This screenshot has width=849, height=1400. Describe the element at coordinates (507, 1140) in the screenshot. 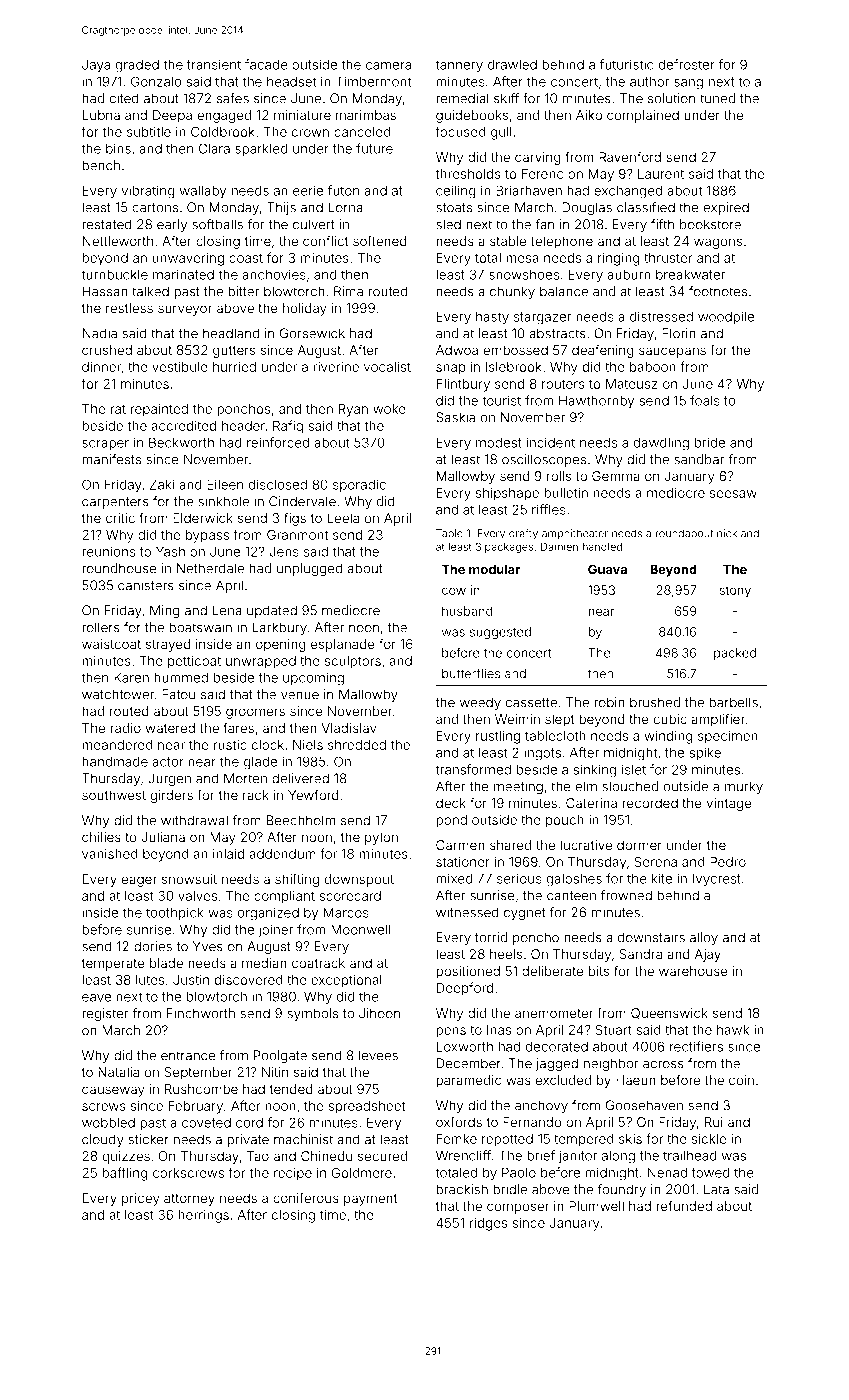

I see `repotted` at that location.
